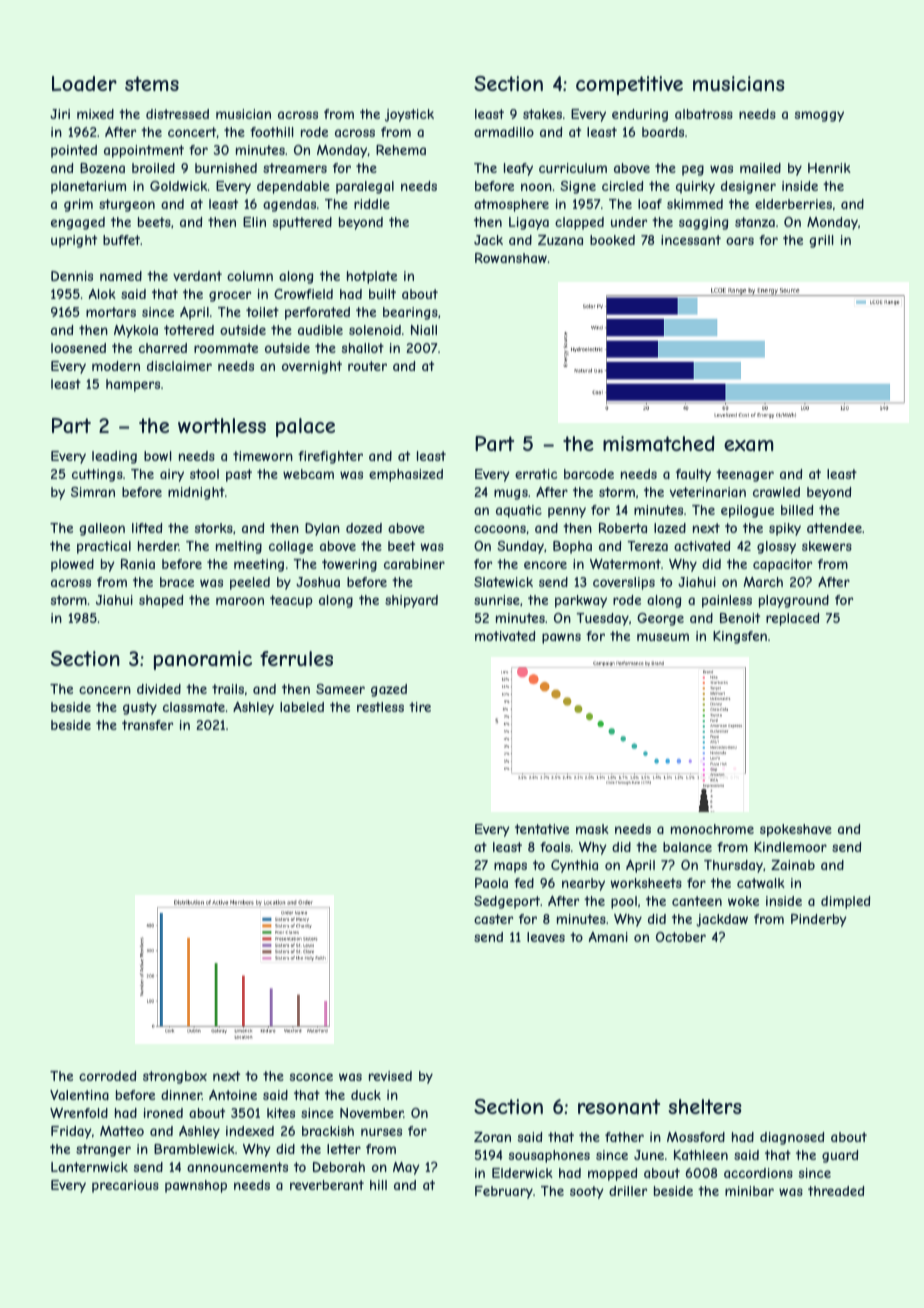 Image resolution: width=924 pixels, height=1308 pixels. What do you see at coordinates (503, 582) in the screenshot?
I see `Slatewick` at bounding box center [503, 582].
